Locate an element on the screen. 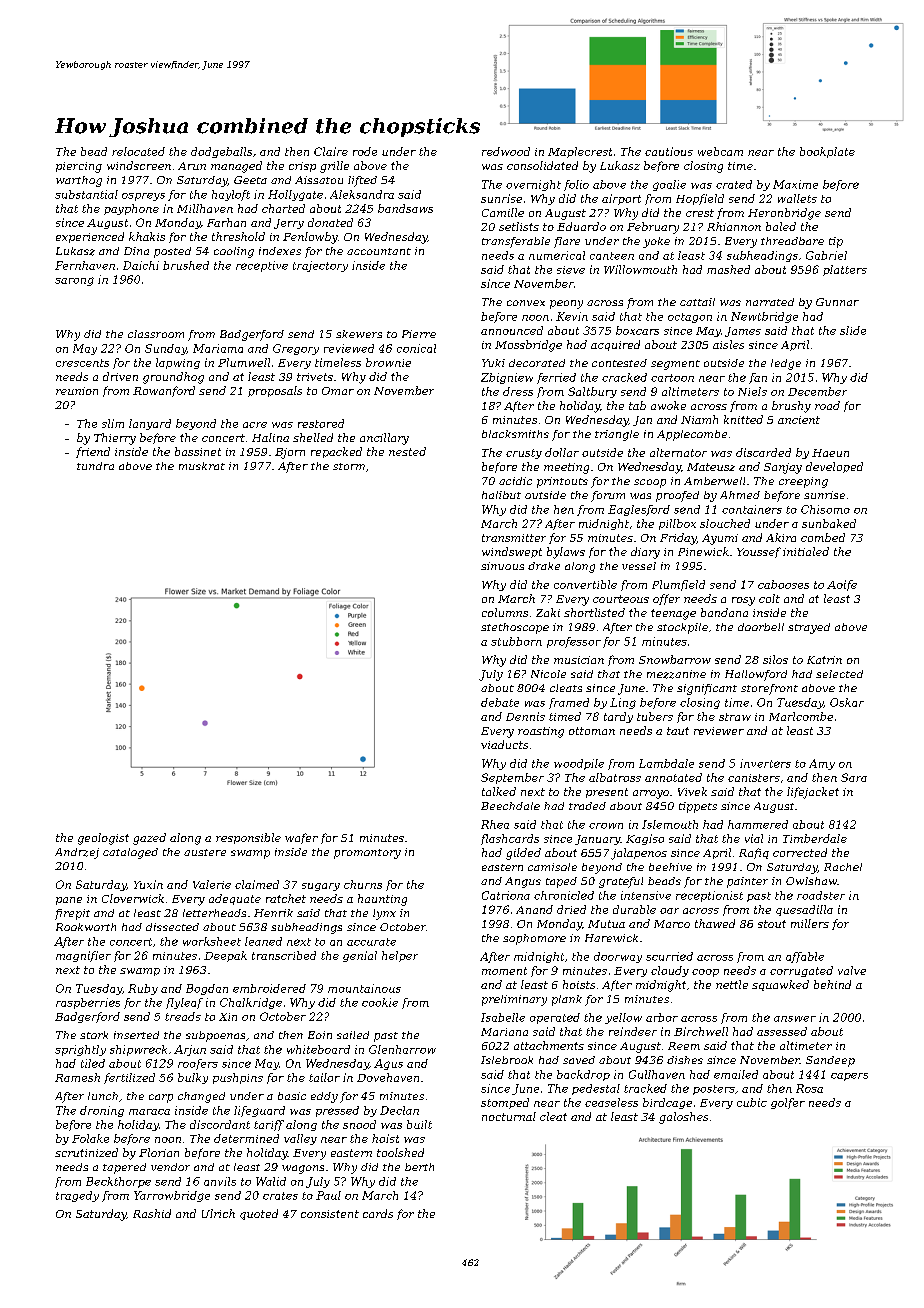 The image size is (924, 1308). reunion is located at coordinates (77, 391).
